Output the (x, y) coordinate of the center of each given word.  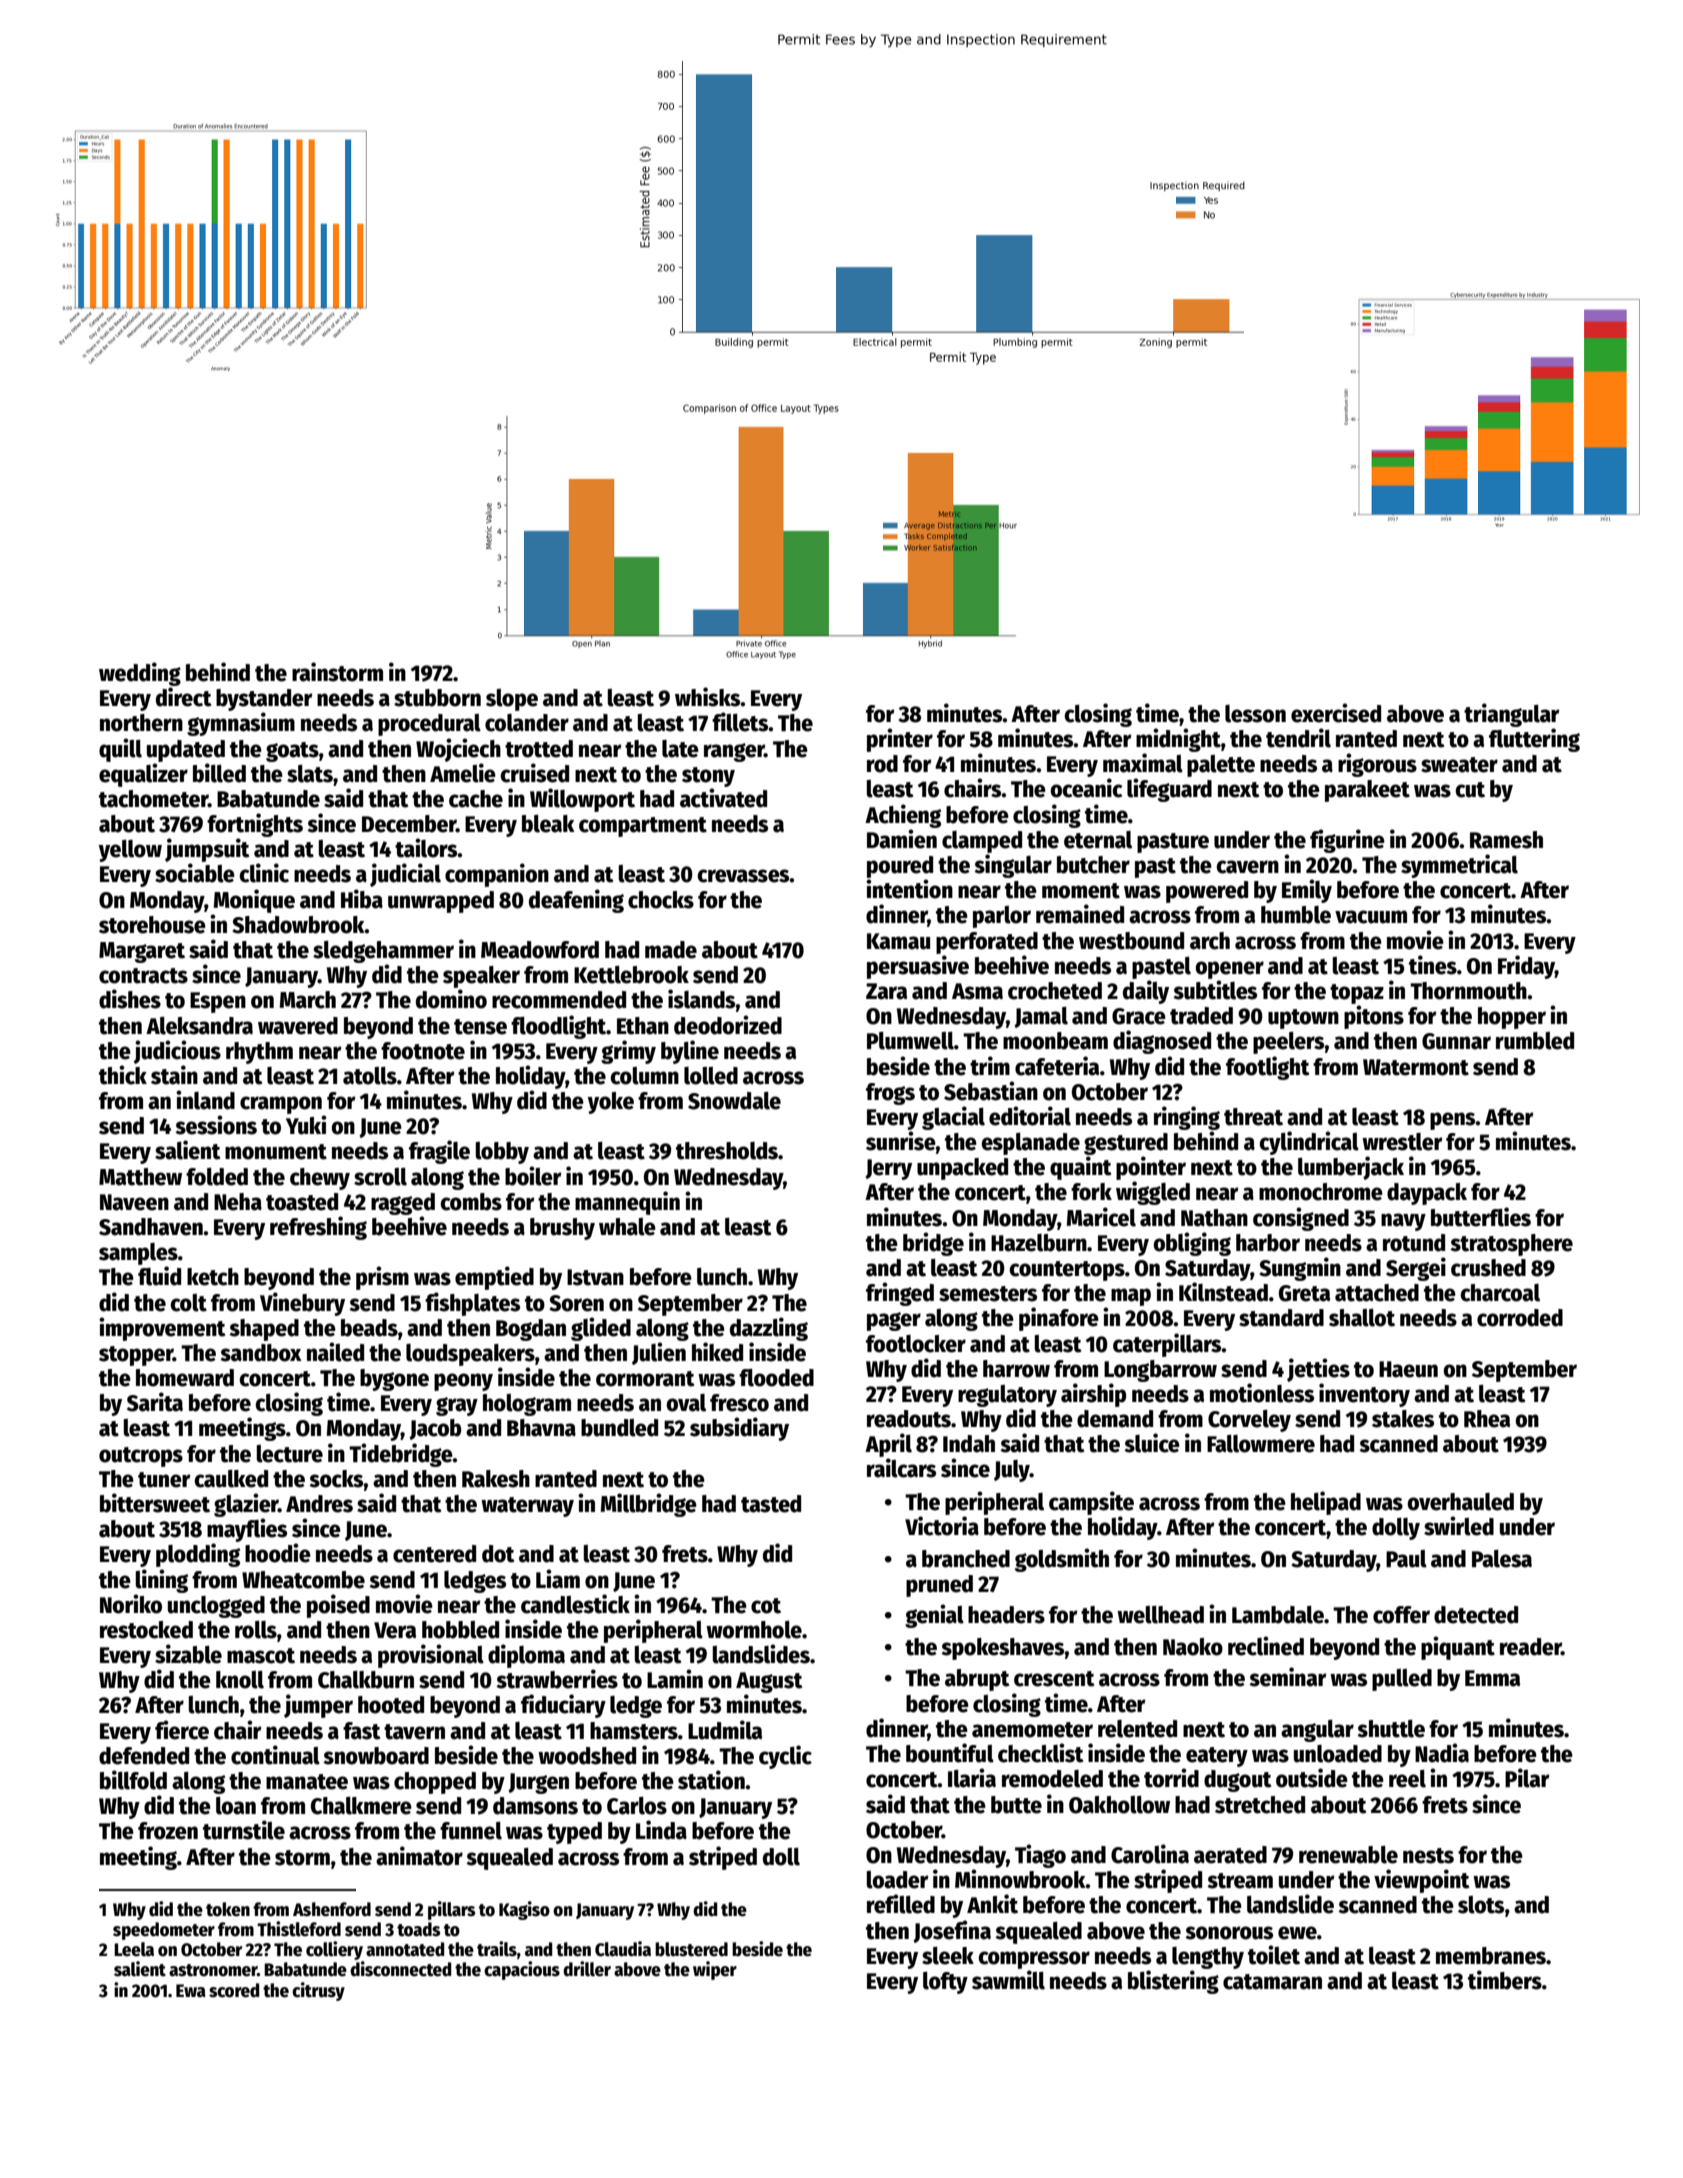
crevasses (743, 876)
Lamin (675, 1679)
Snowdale (734, 1101)
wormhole (754, 1630)
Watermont (1416, 1067)
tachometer (153, 799)
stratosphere (1511, 1245)
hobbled (460, 1630)
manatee (307, 1782)
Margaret (142, 952)
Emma (1492, 1678)
